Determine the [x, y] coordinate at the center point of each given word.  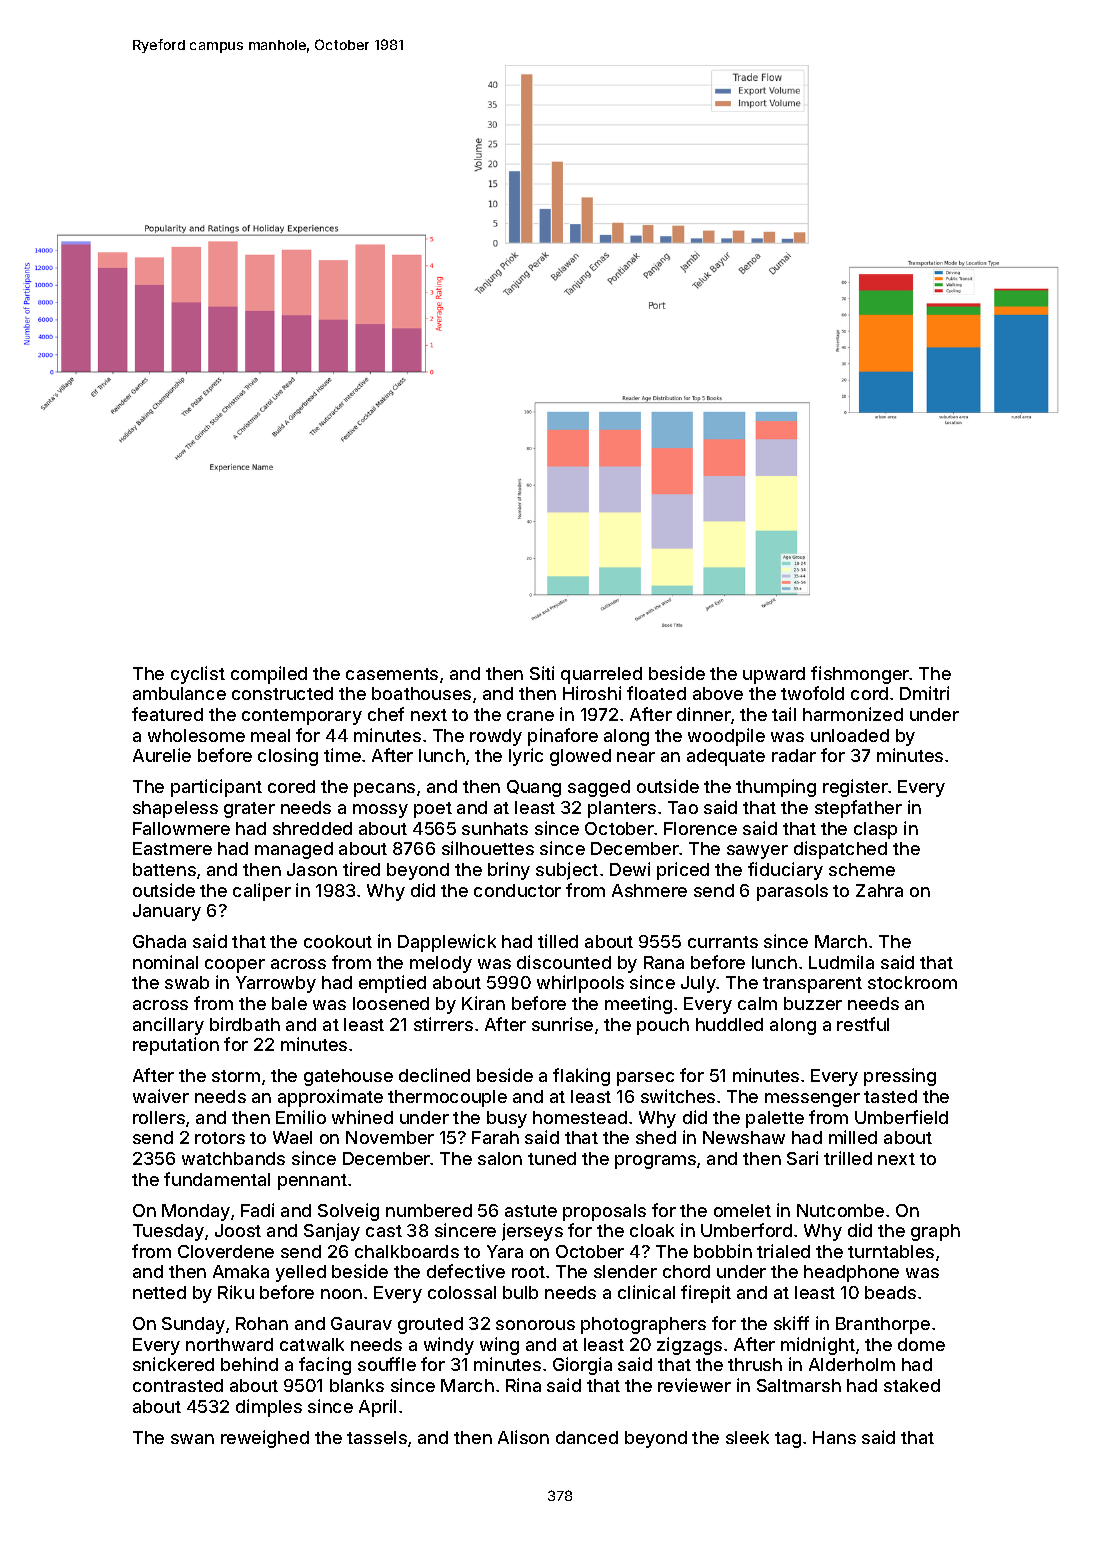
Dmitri [924, 693]
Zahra [879, 890]
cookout [338, 941]
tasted [890, 1096]
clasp [875, 830]
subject [567, 871]
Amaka [241, 1271]
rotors [220, 1138]
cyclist [198, 675]
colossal [462, 1292]
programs [655, 1162]
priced [683, 871]
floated [656, 693]
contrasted [178, 1385]
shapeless [175, 809]
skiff [791, 1323]
